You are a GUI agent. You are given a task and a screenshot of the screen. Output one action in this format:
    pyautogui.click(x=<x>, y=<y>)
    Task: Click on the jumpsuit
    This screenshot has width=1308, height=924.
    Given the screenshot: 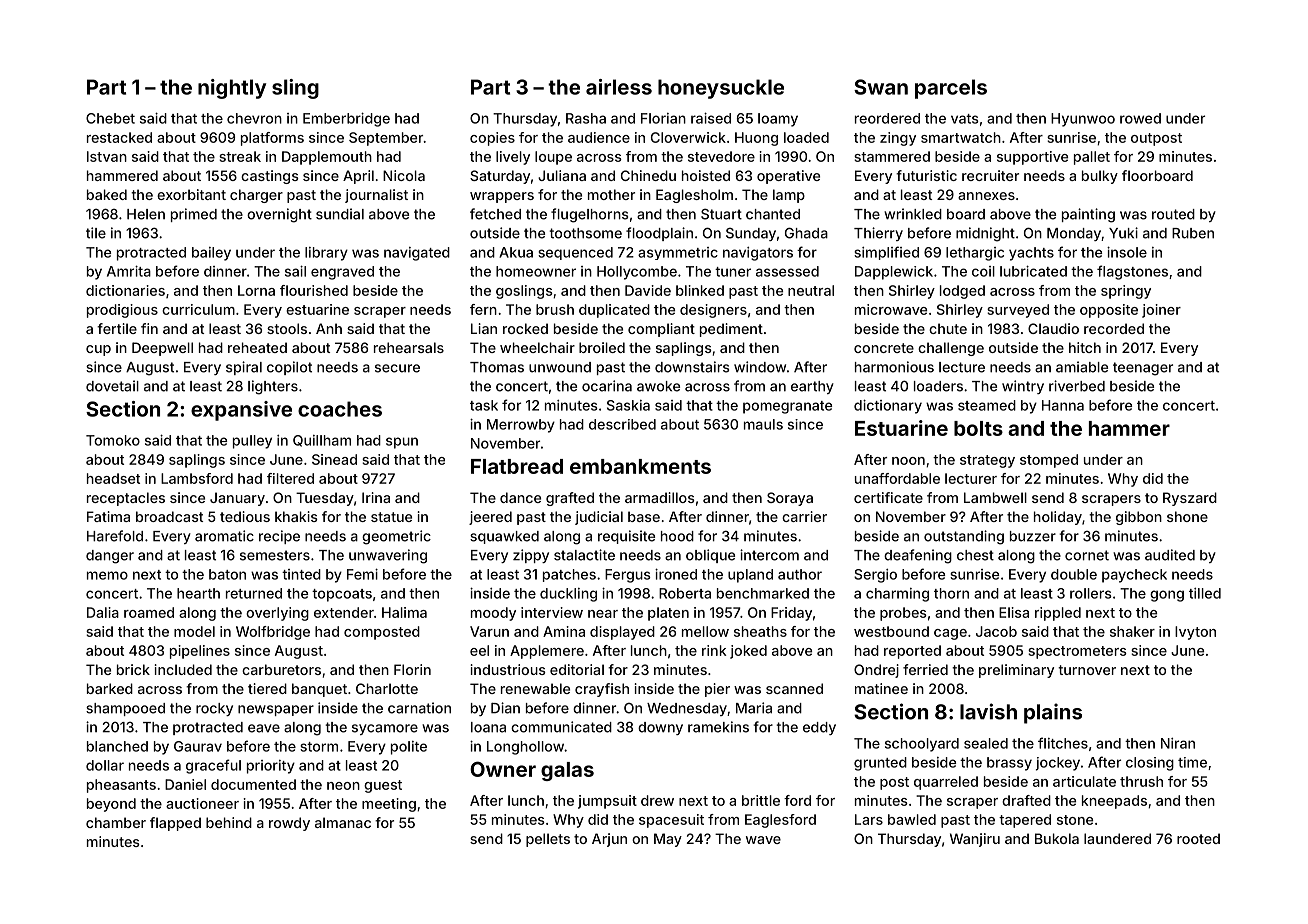 What is the action you would take?
    pyautogui.click(x=607, y=802)
